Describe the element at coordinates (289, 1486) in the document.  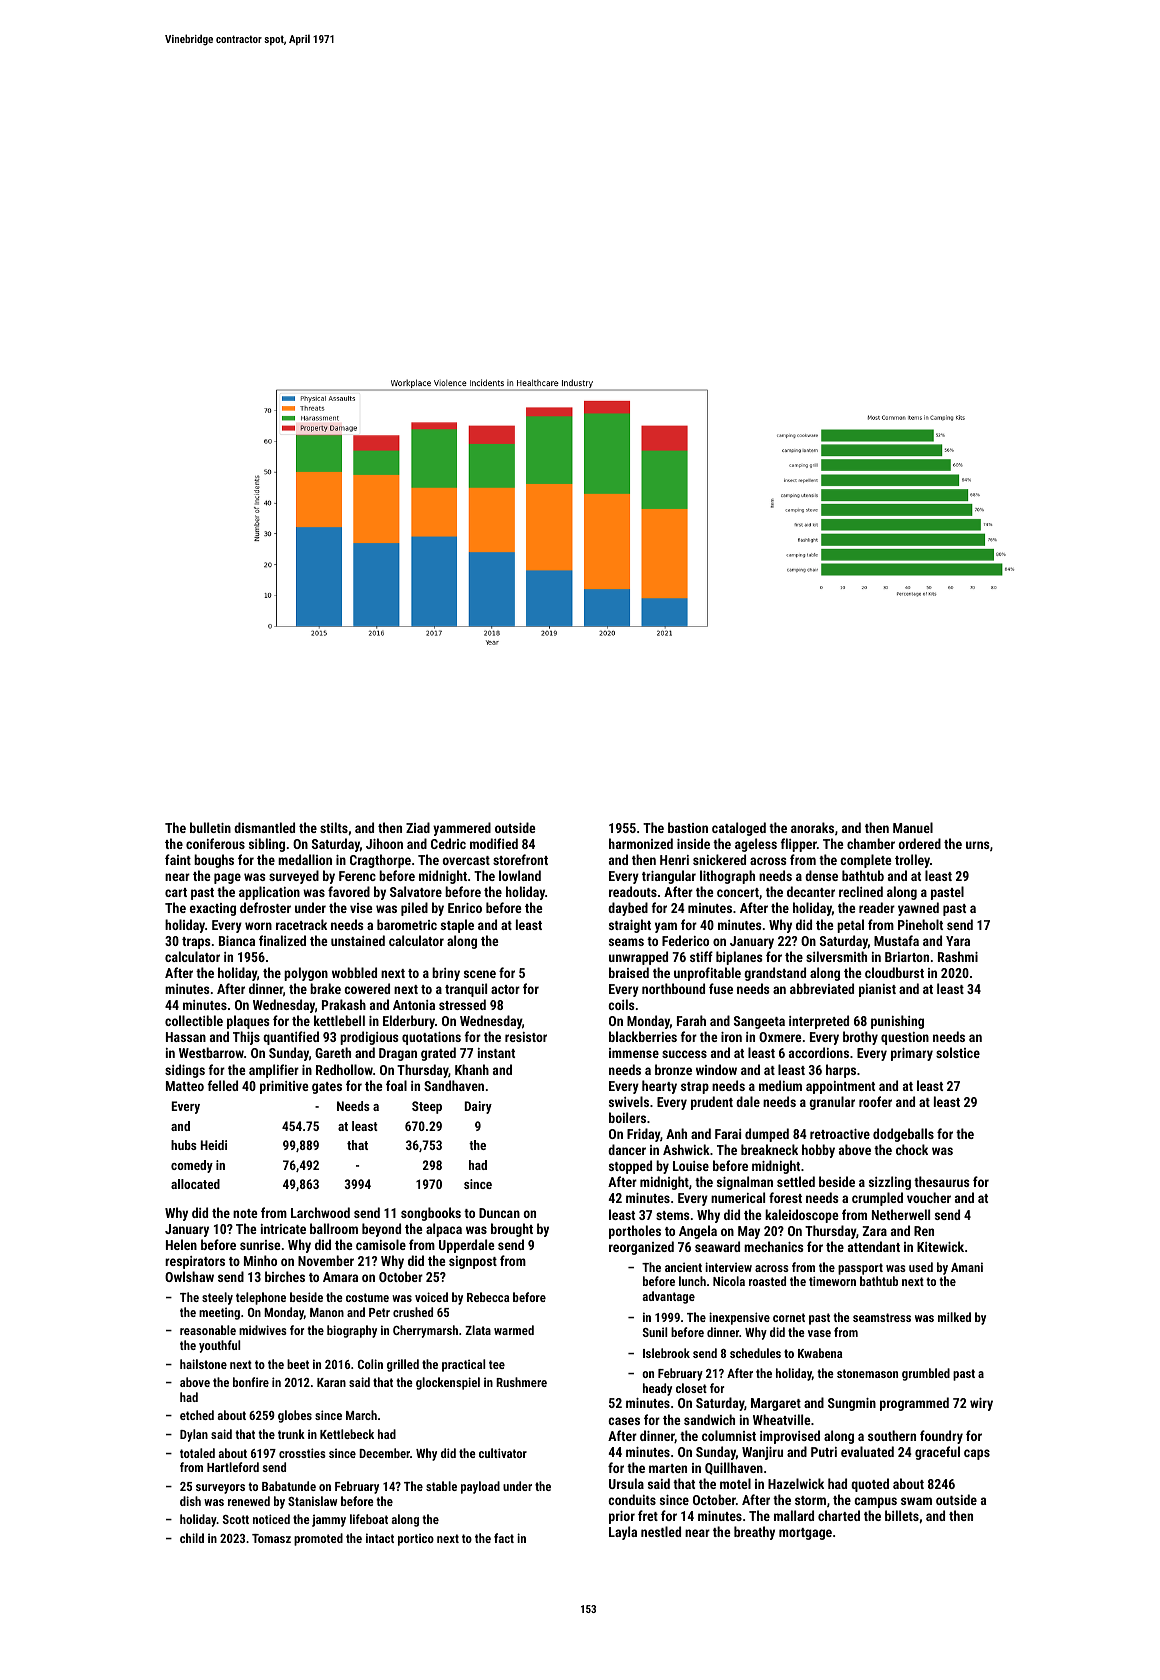
I see `Babatunde` at that location.
